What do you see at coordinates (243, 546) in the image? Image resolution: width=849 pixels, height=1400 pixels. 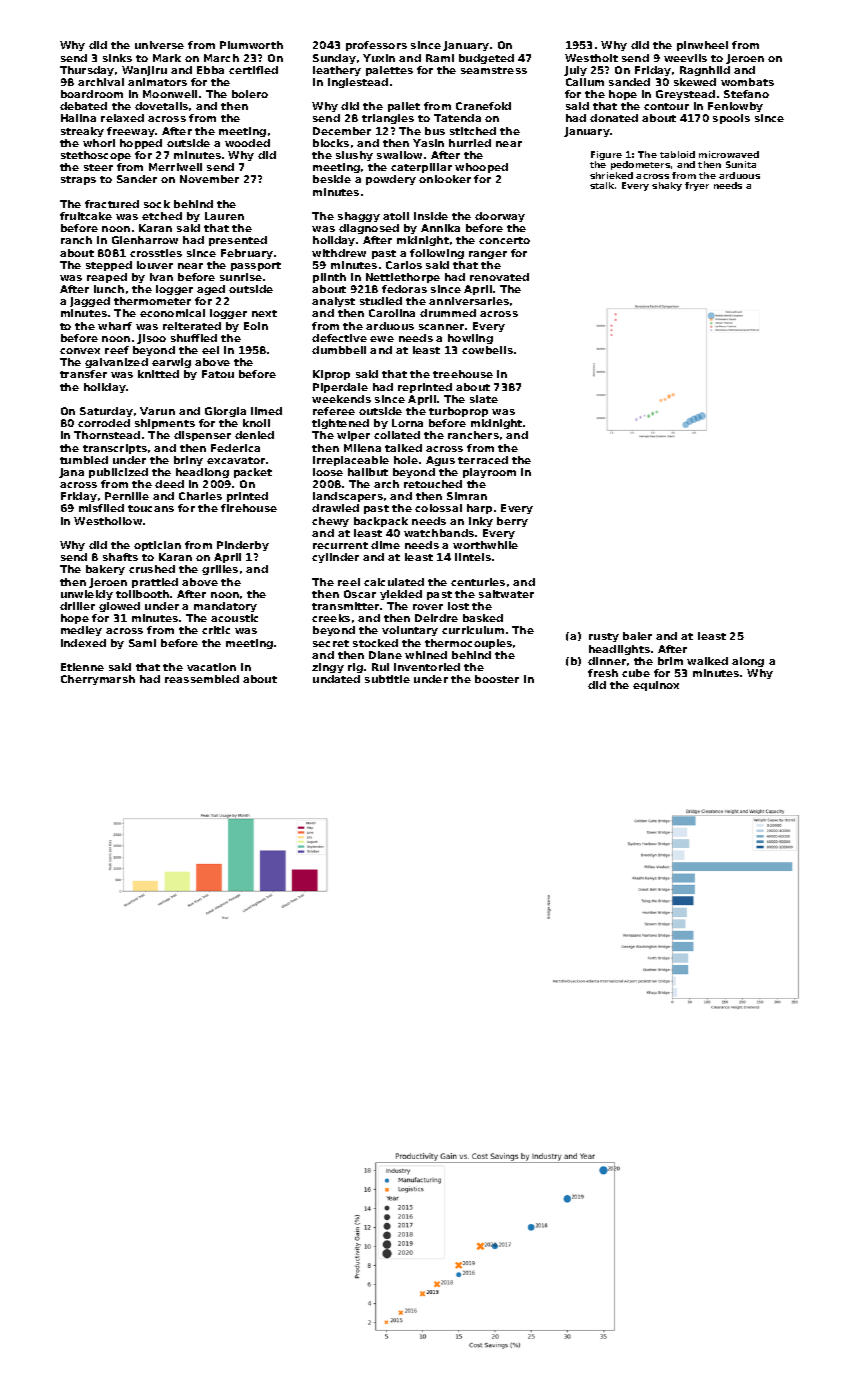 I see `Pinderby` at bounding box center [243, 546].
